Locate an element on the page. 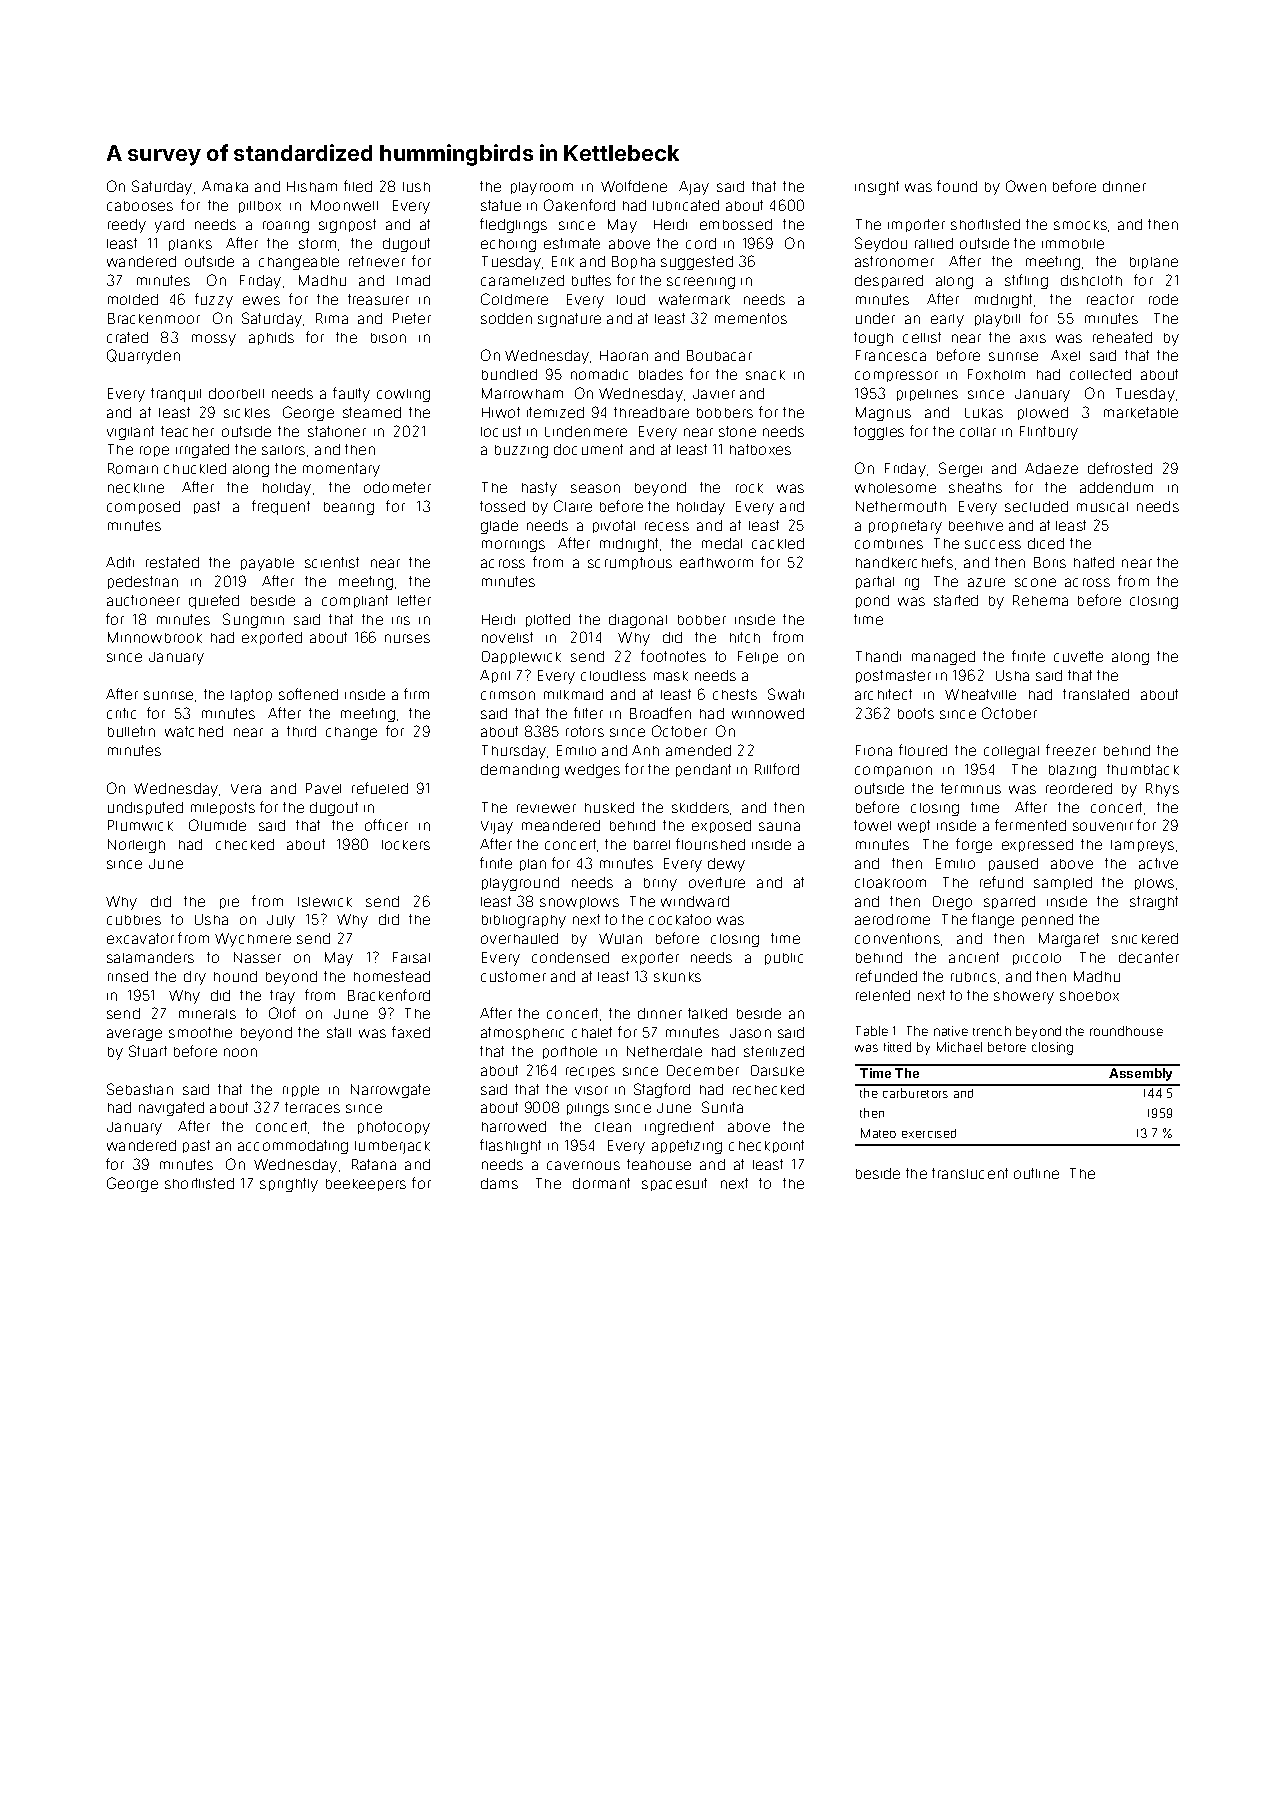  Axel is located at coordinates (1065, 355).
